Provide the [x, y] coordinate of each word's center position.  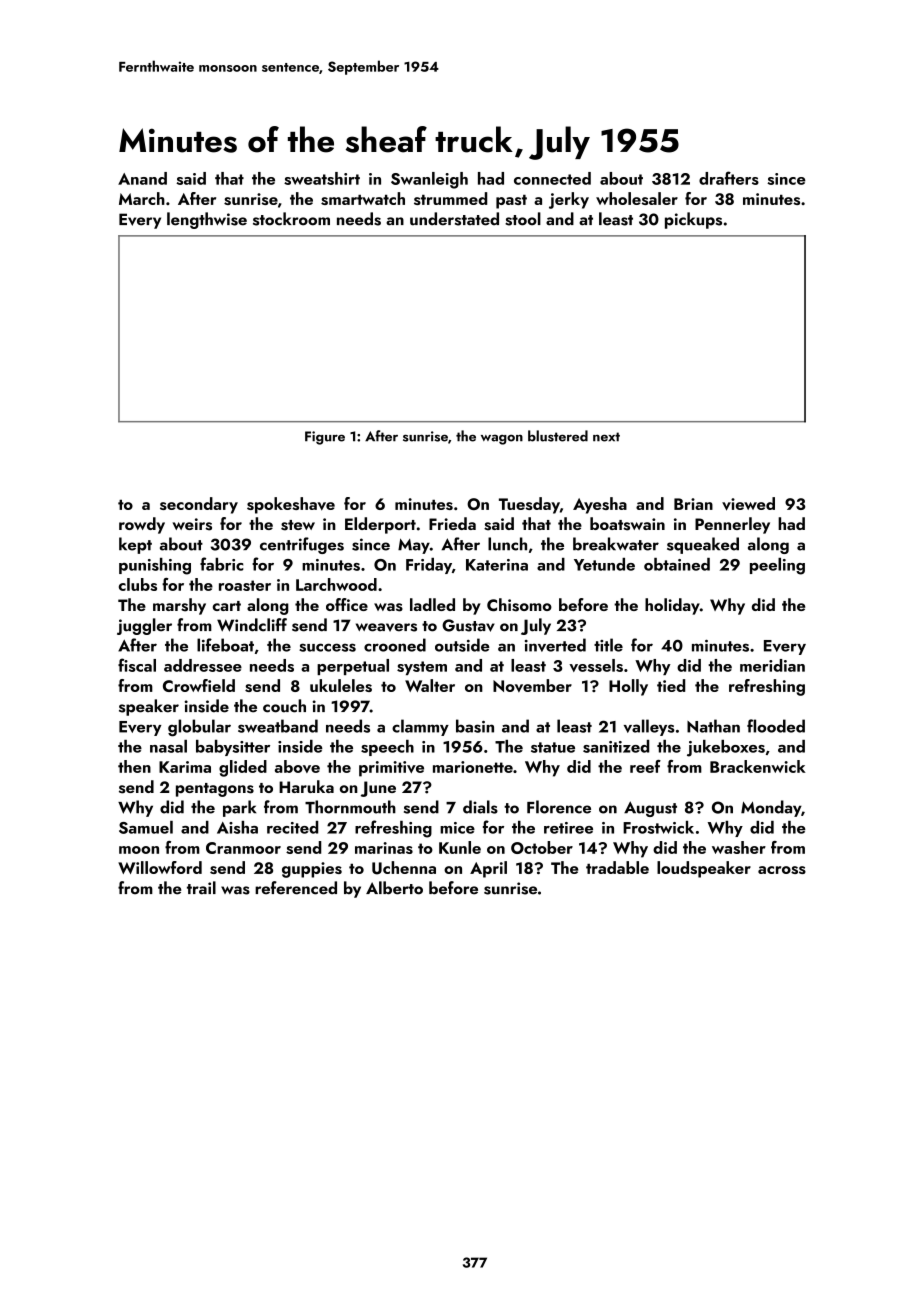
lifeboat [225, 645]
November [532, 685]
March [142, 198]
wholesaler [637, 198]
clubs [138, 584]
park [239, 808]
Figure [325, 438]
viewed [748, 504]
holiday [672, 606]
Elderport [380, 525]
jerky [569, 200]
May [414, 546]
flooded [776, 726]
